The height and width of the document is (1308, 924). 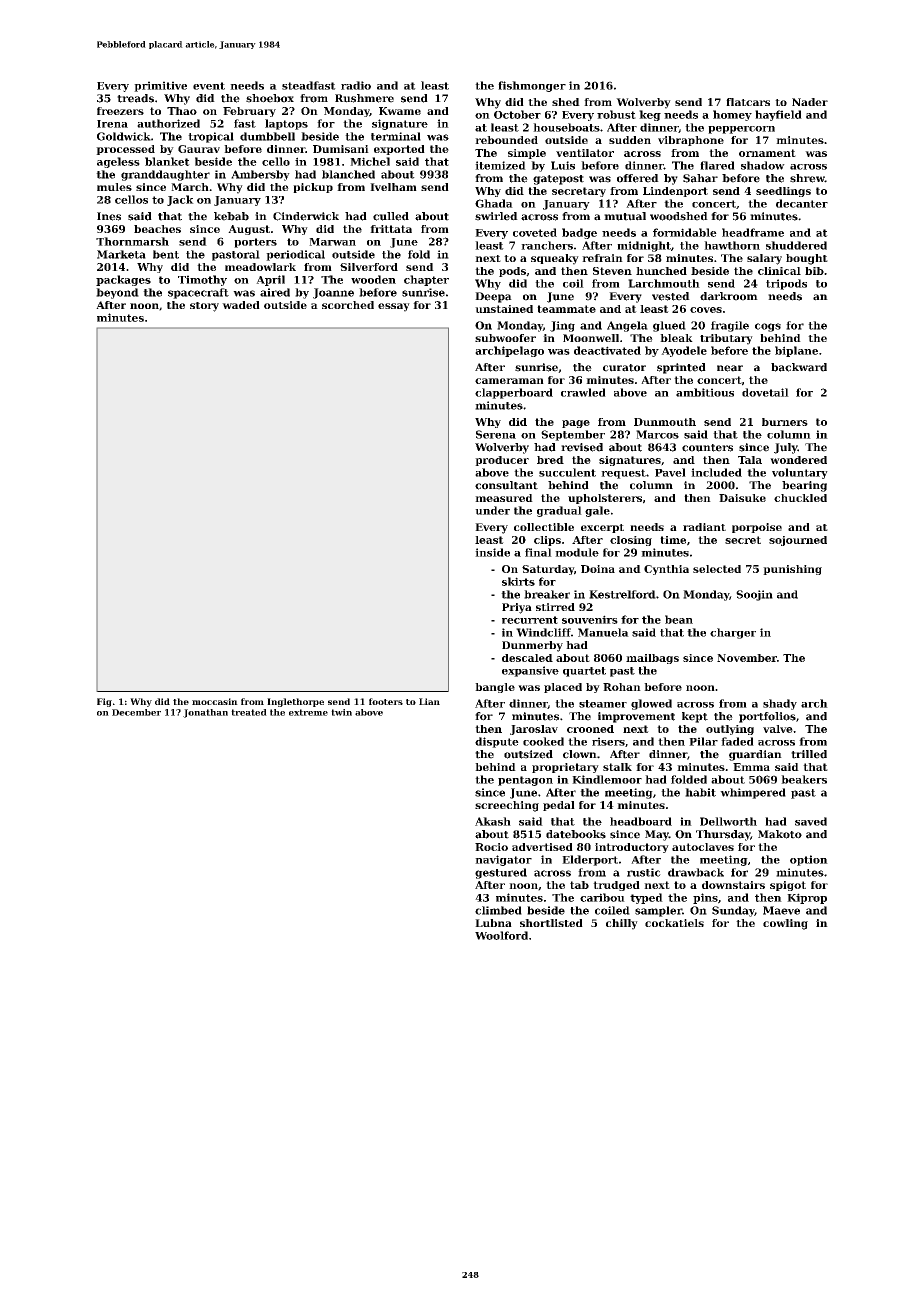 What do you see at coordinates (547, 245) in the document?
I see `ranchers` at bounding box center [547, 245].
